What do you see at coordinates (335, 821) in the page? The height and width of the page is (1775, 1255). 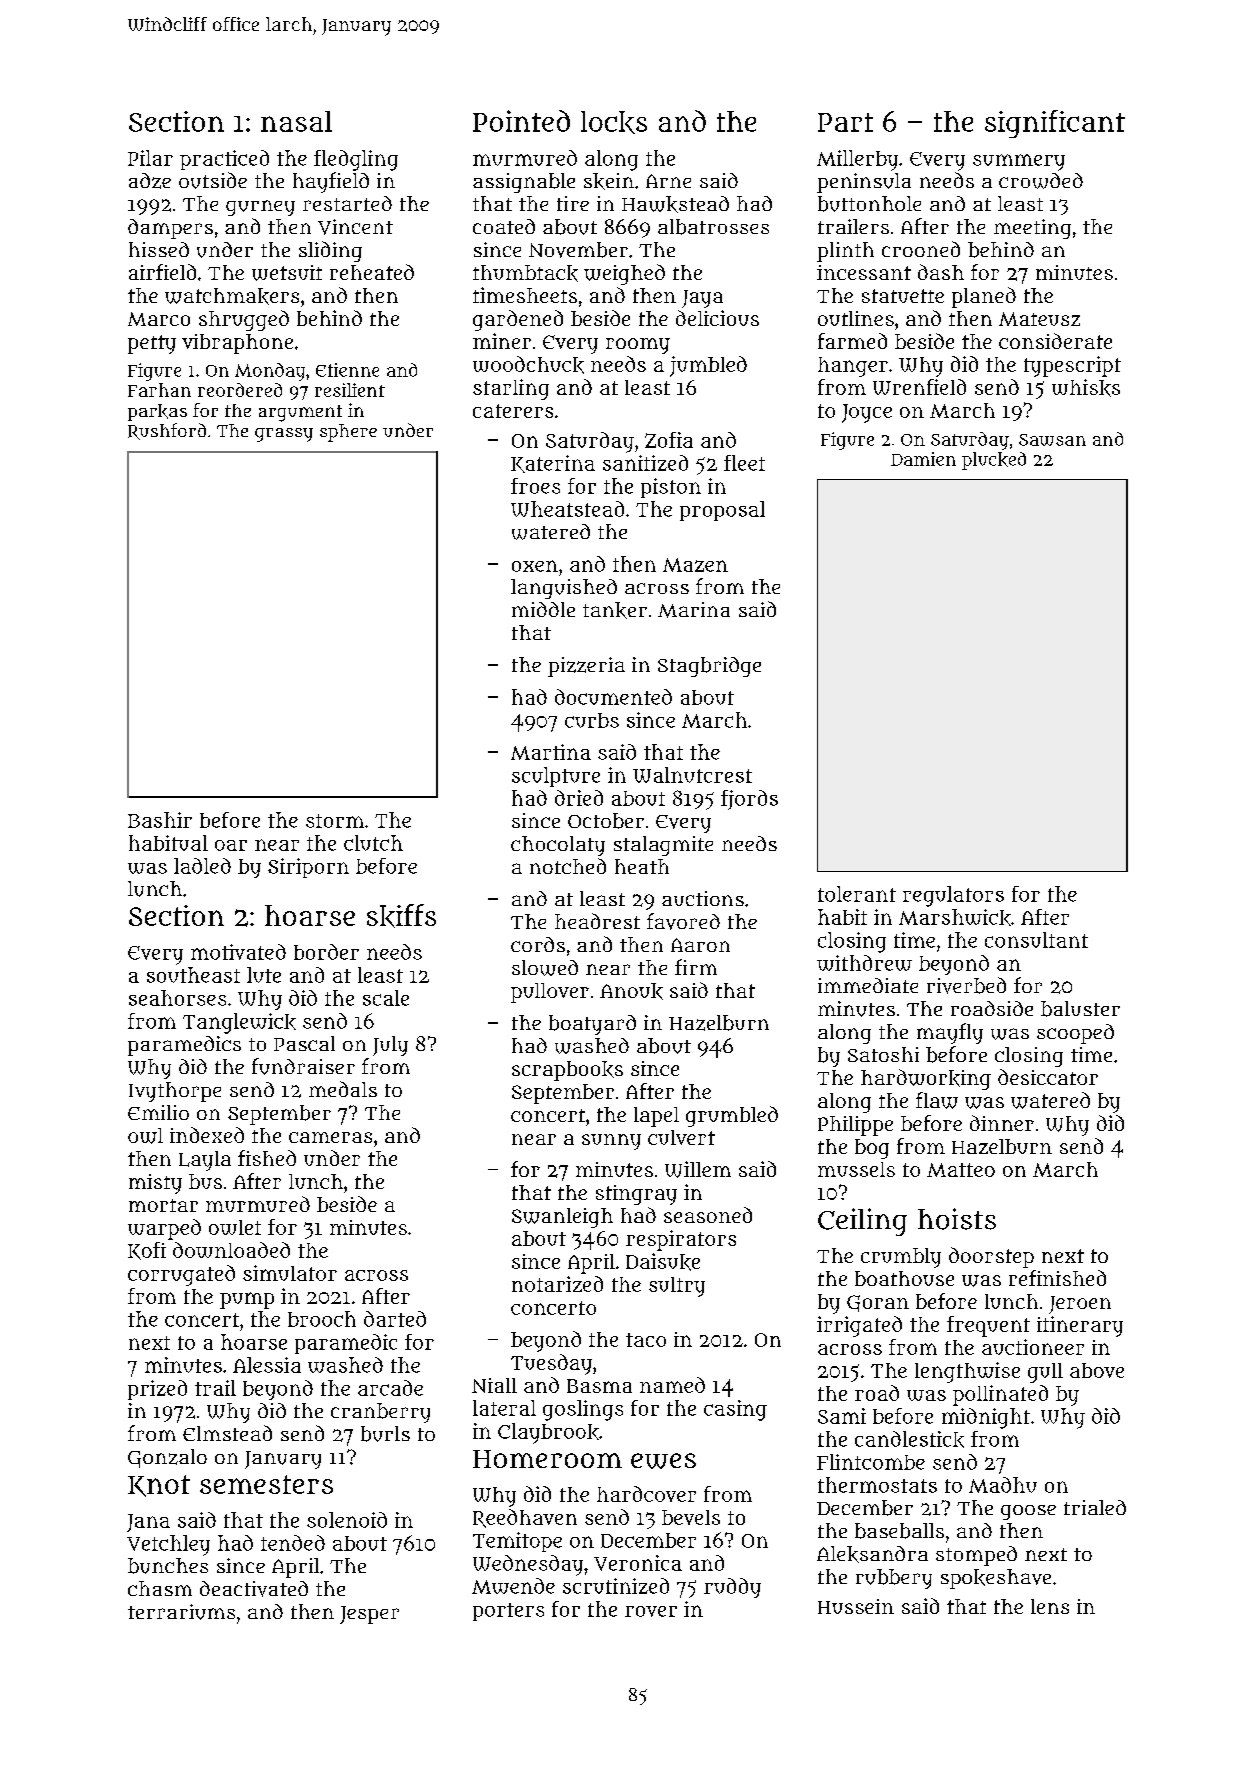 I see `storm` at bounding box center [335, 821].
